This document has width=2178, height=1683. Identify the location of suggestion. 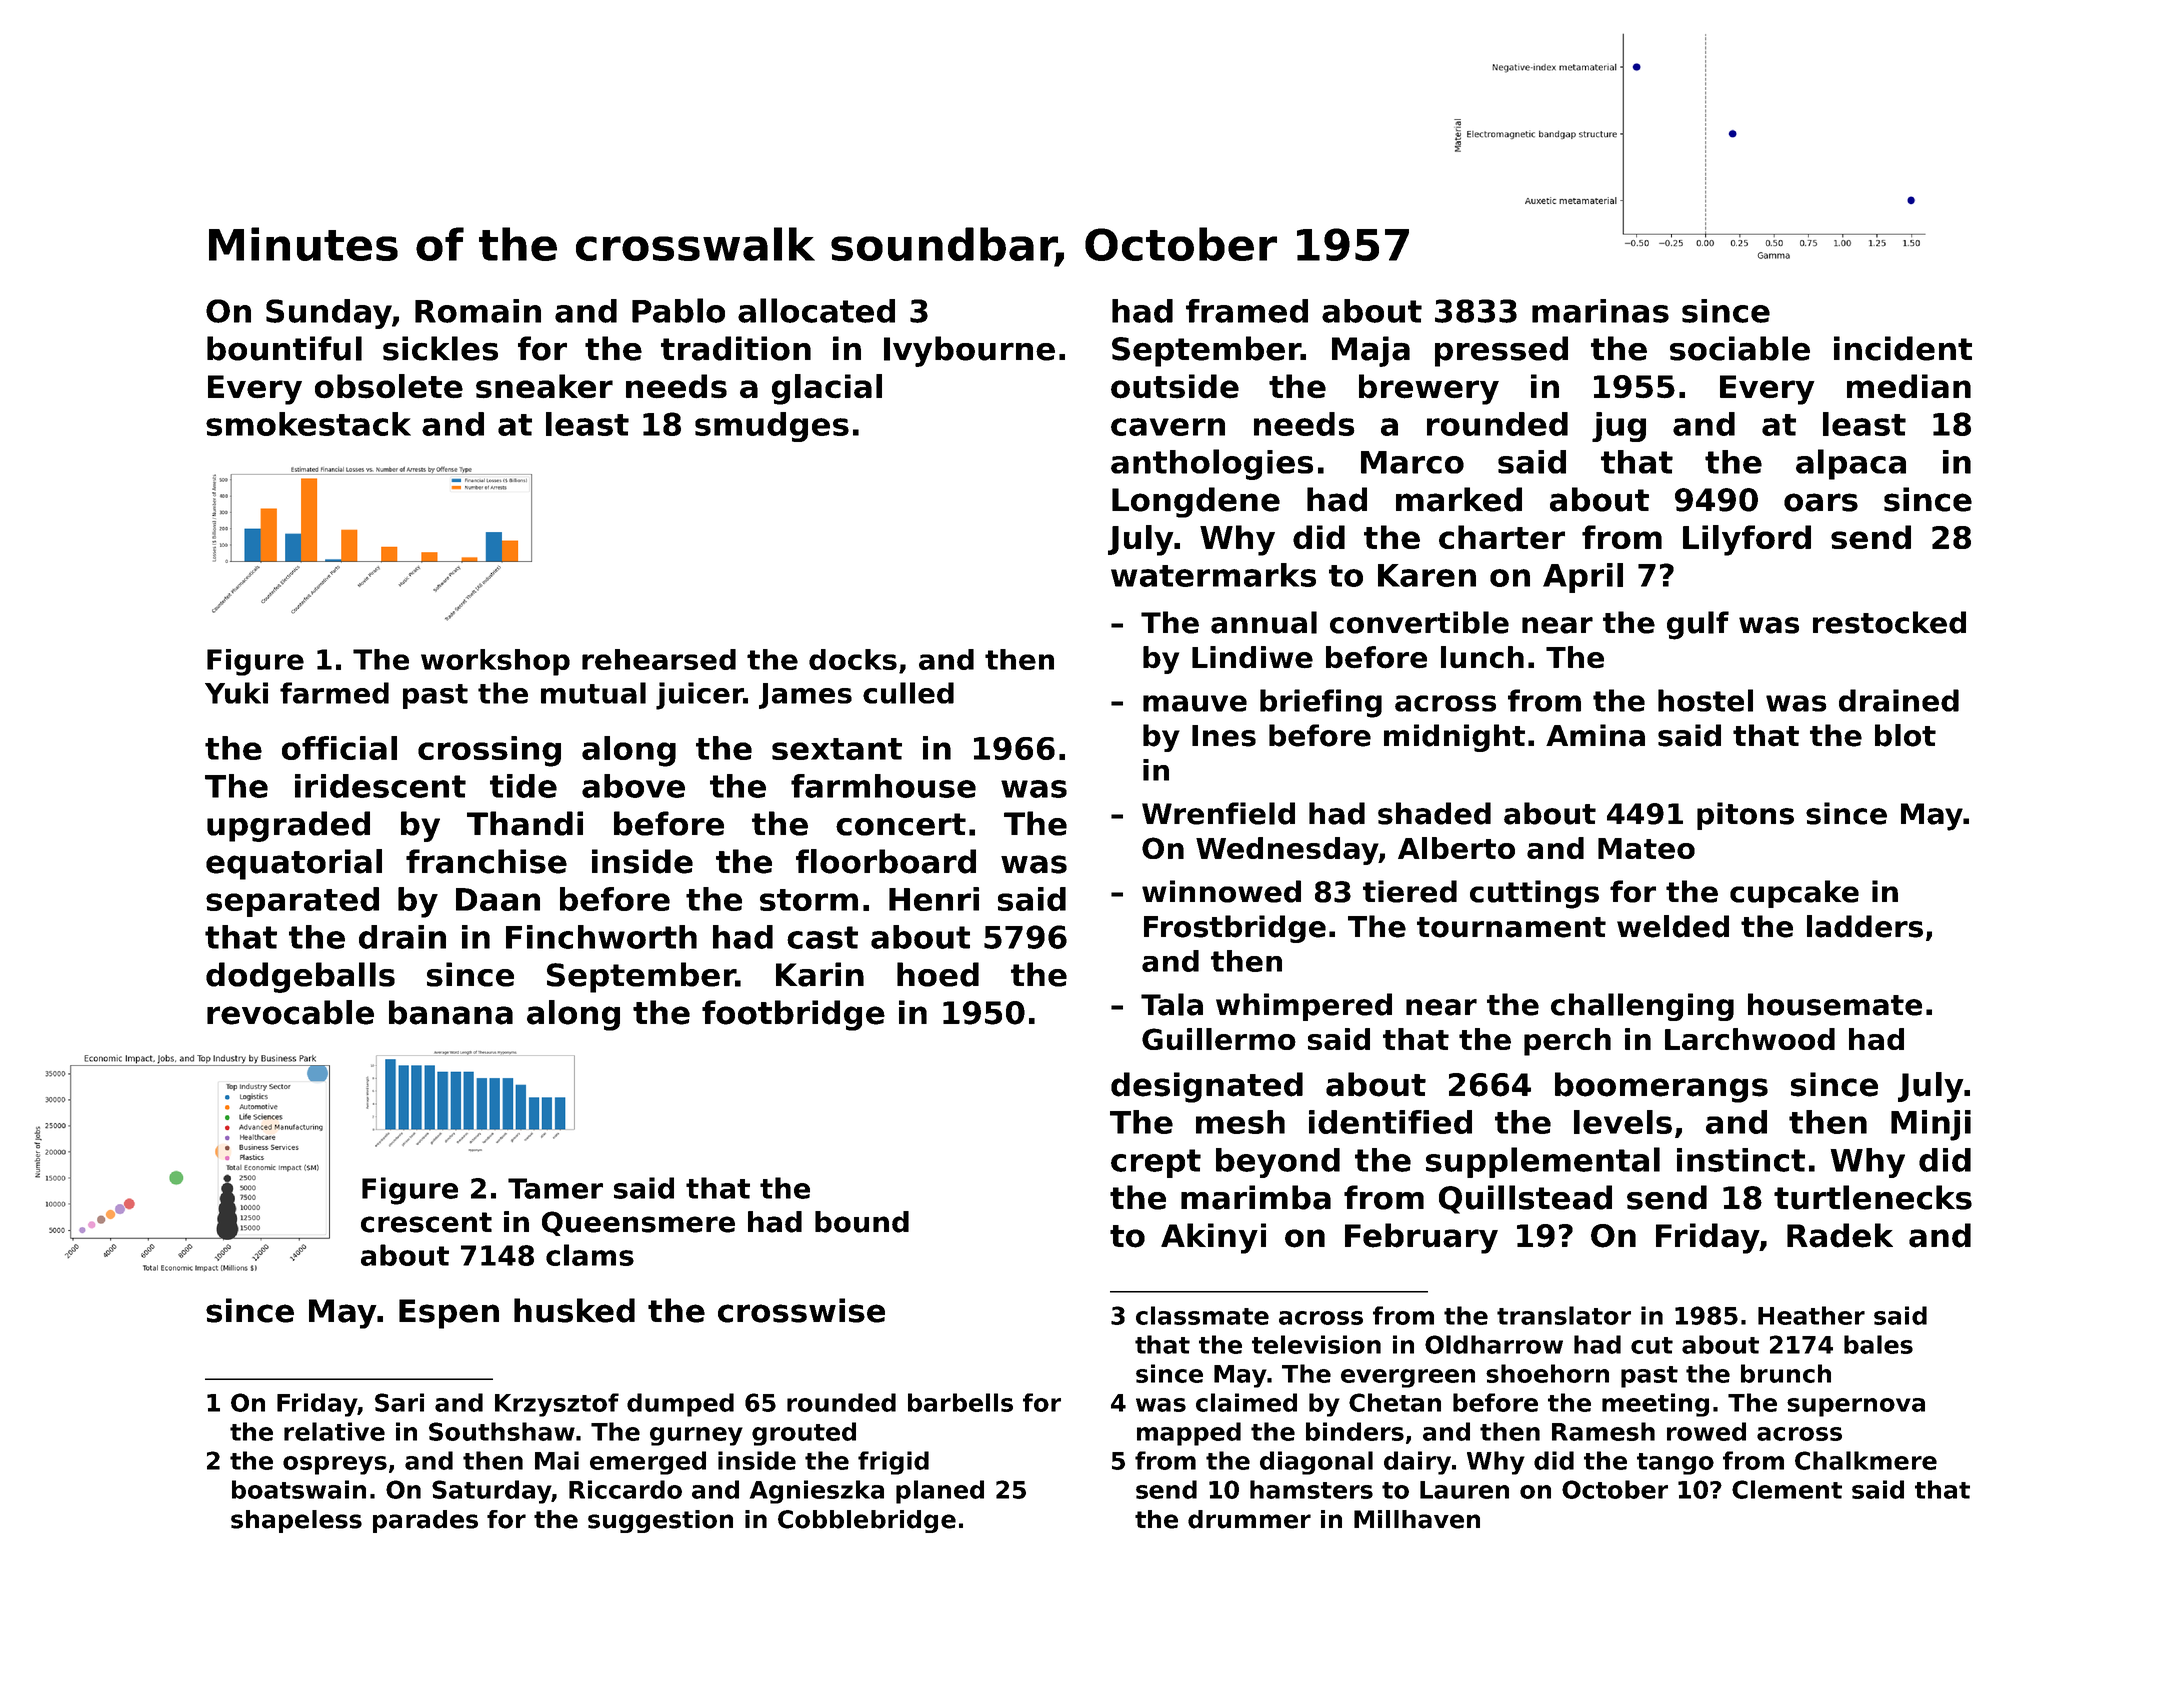
(660, 1521).
